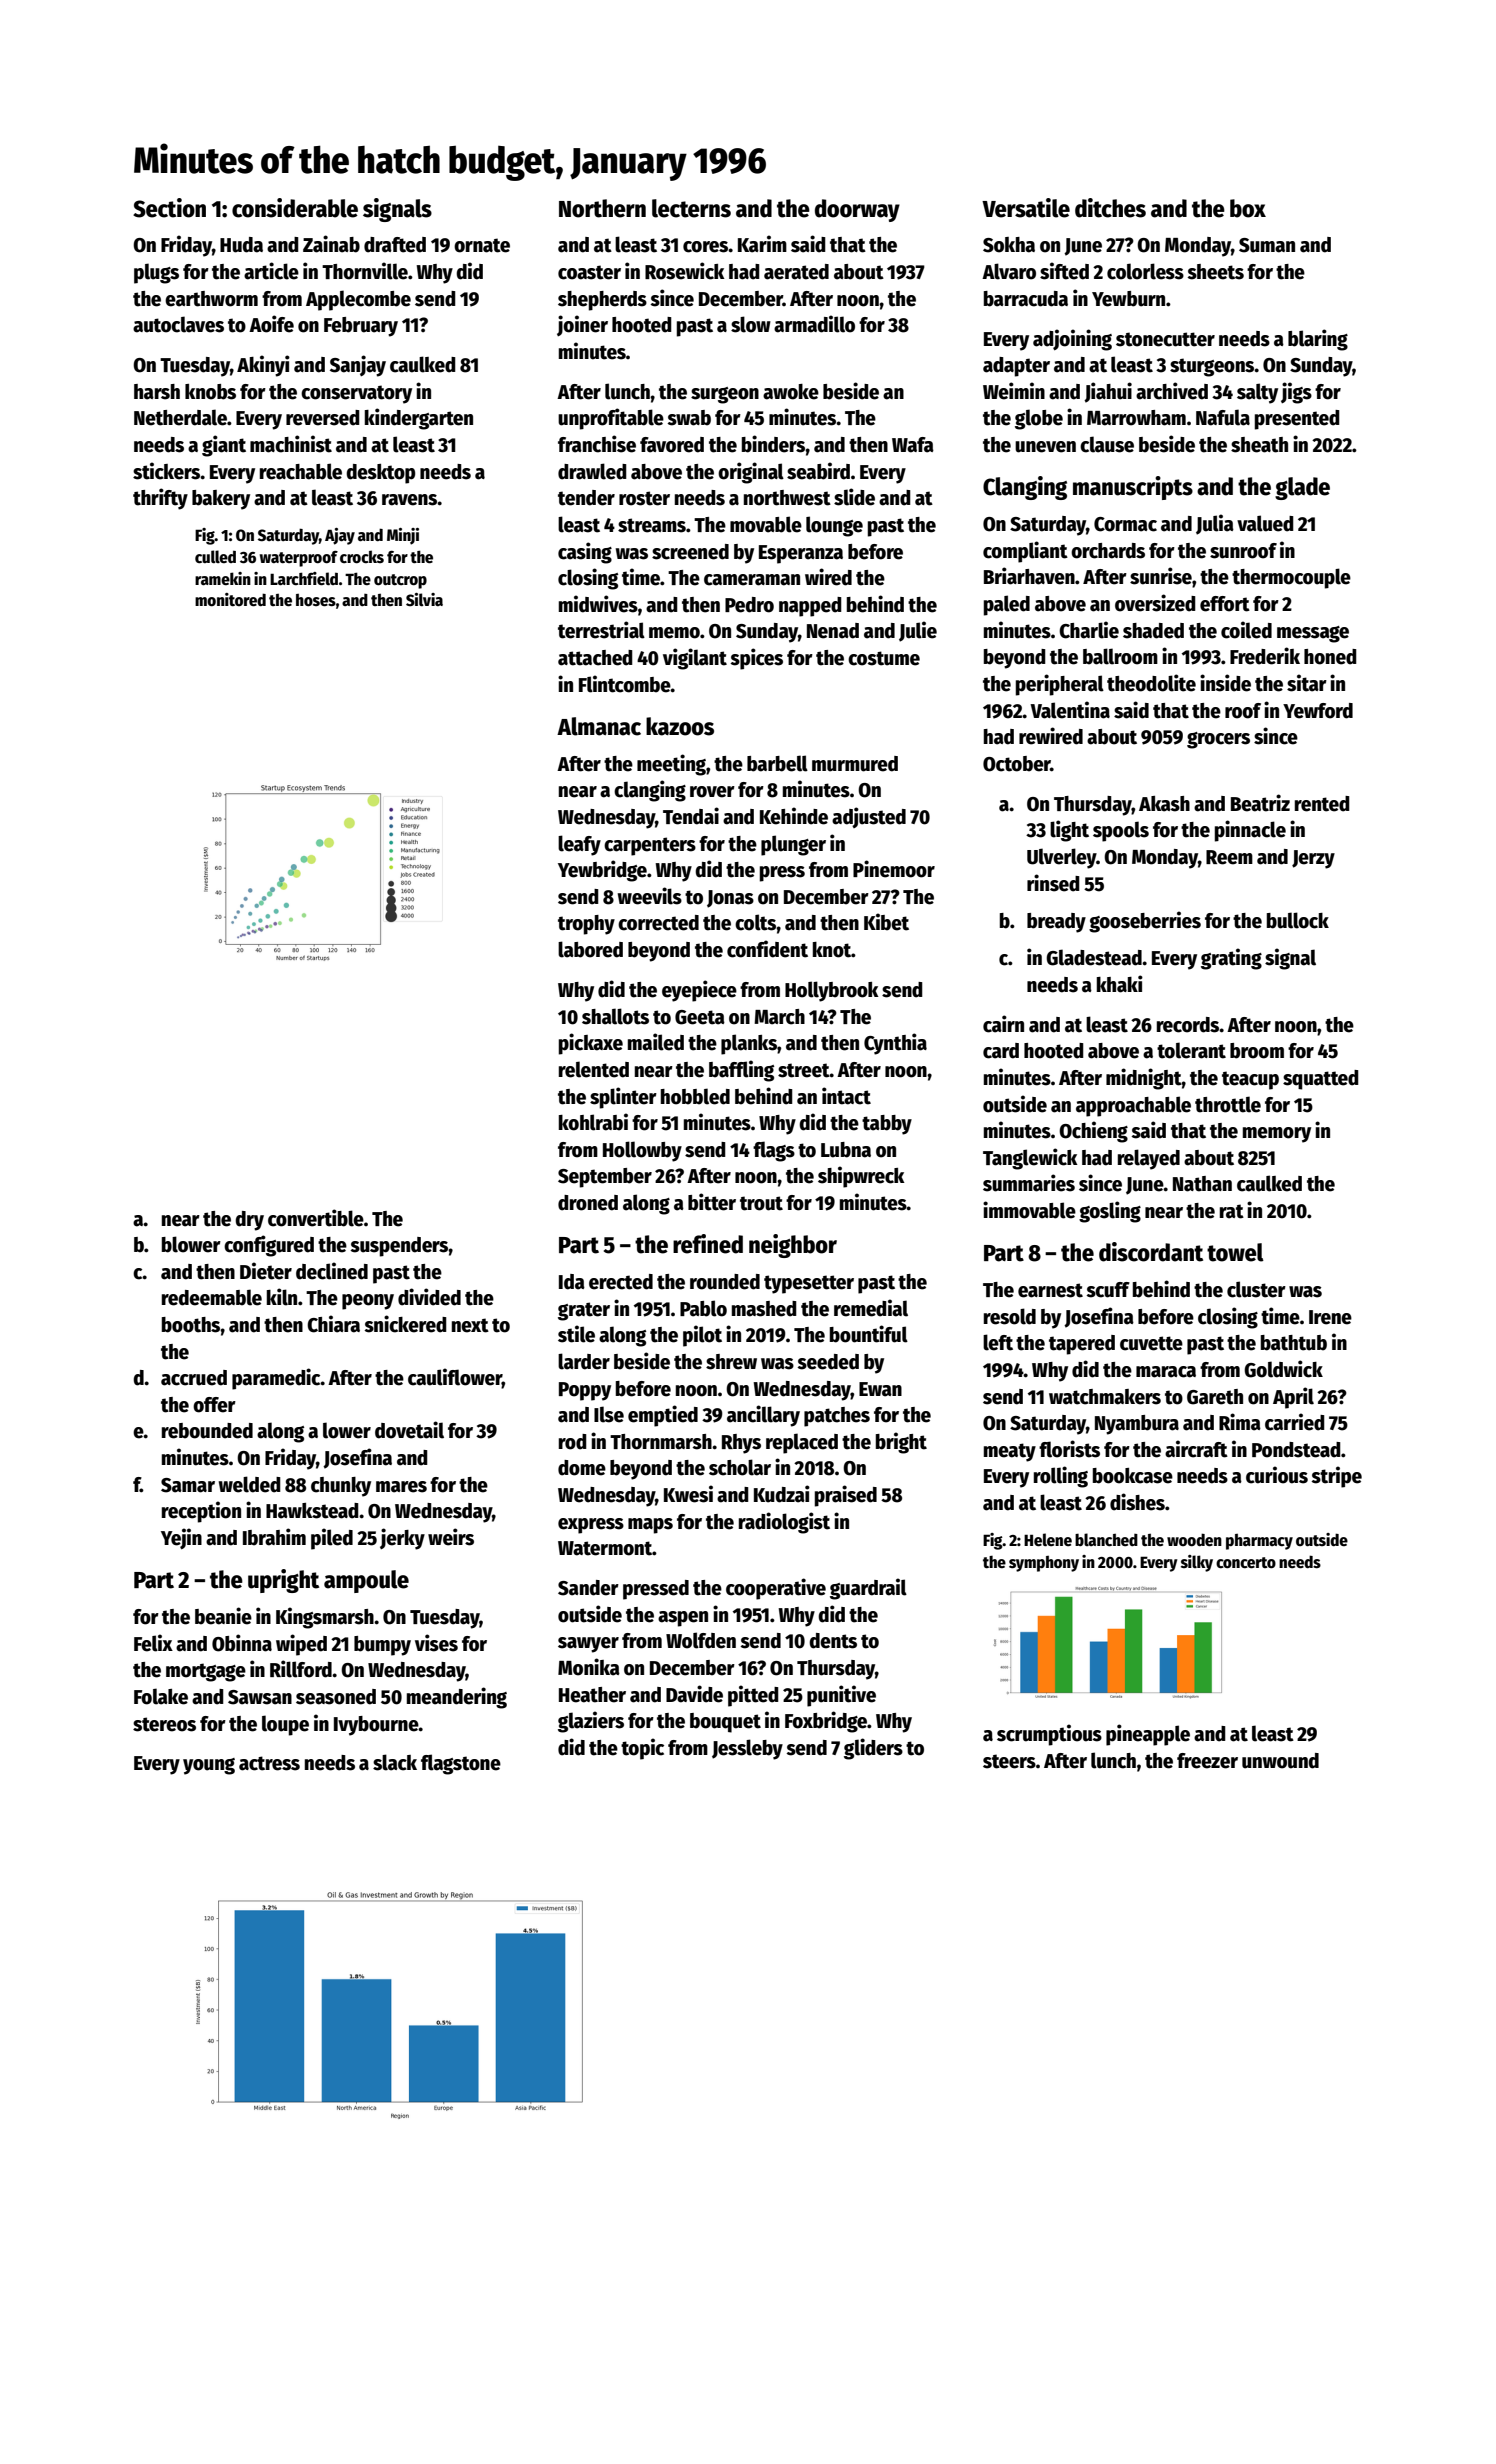  I want to click on drafted, so click(395, 245).
